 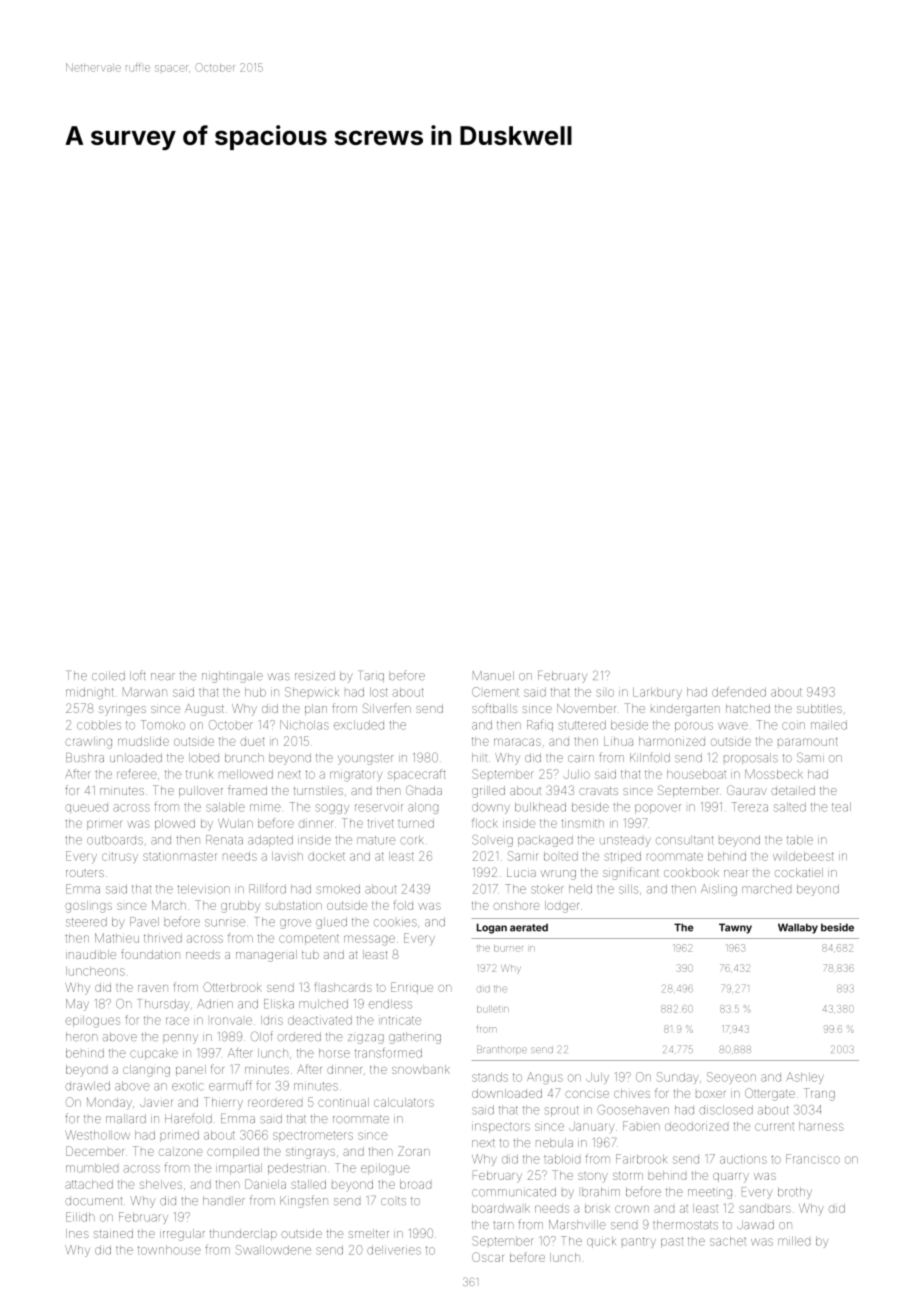 I want to click on Oscar, so click(x=488, y=1257).
